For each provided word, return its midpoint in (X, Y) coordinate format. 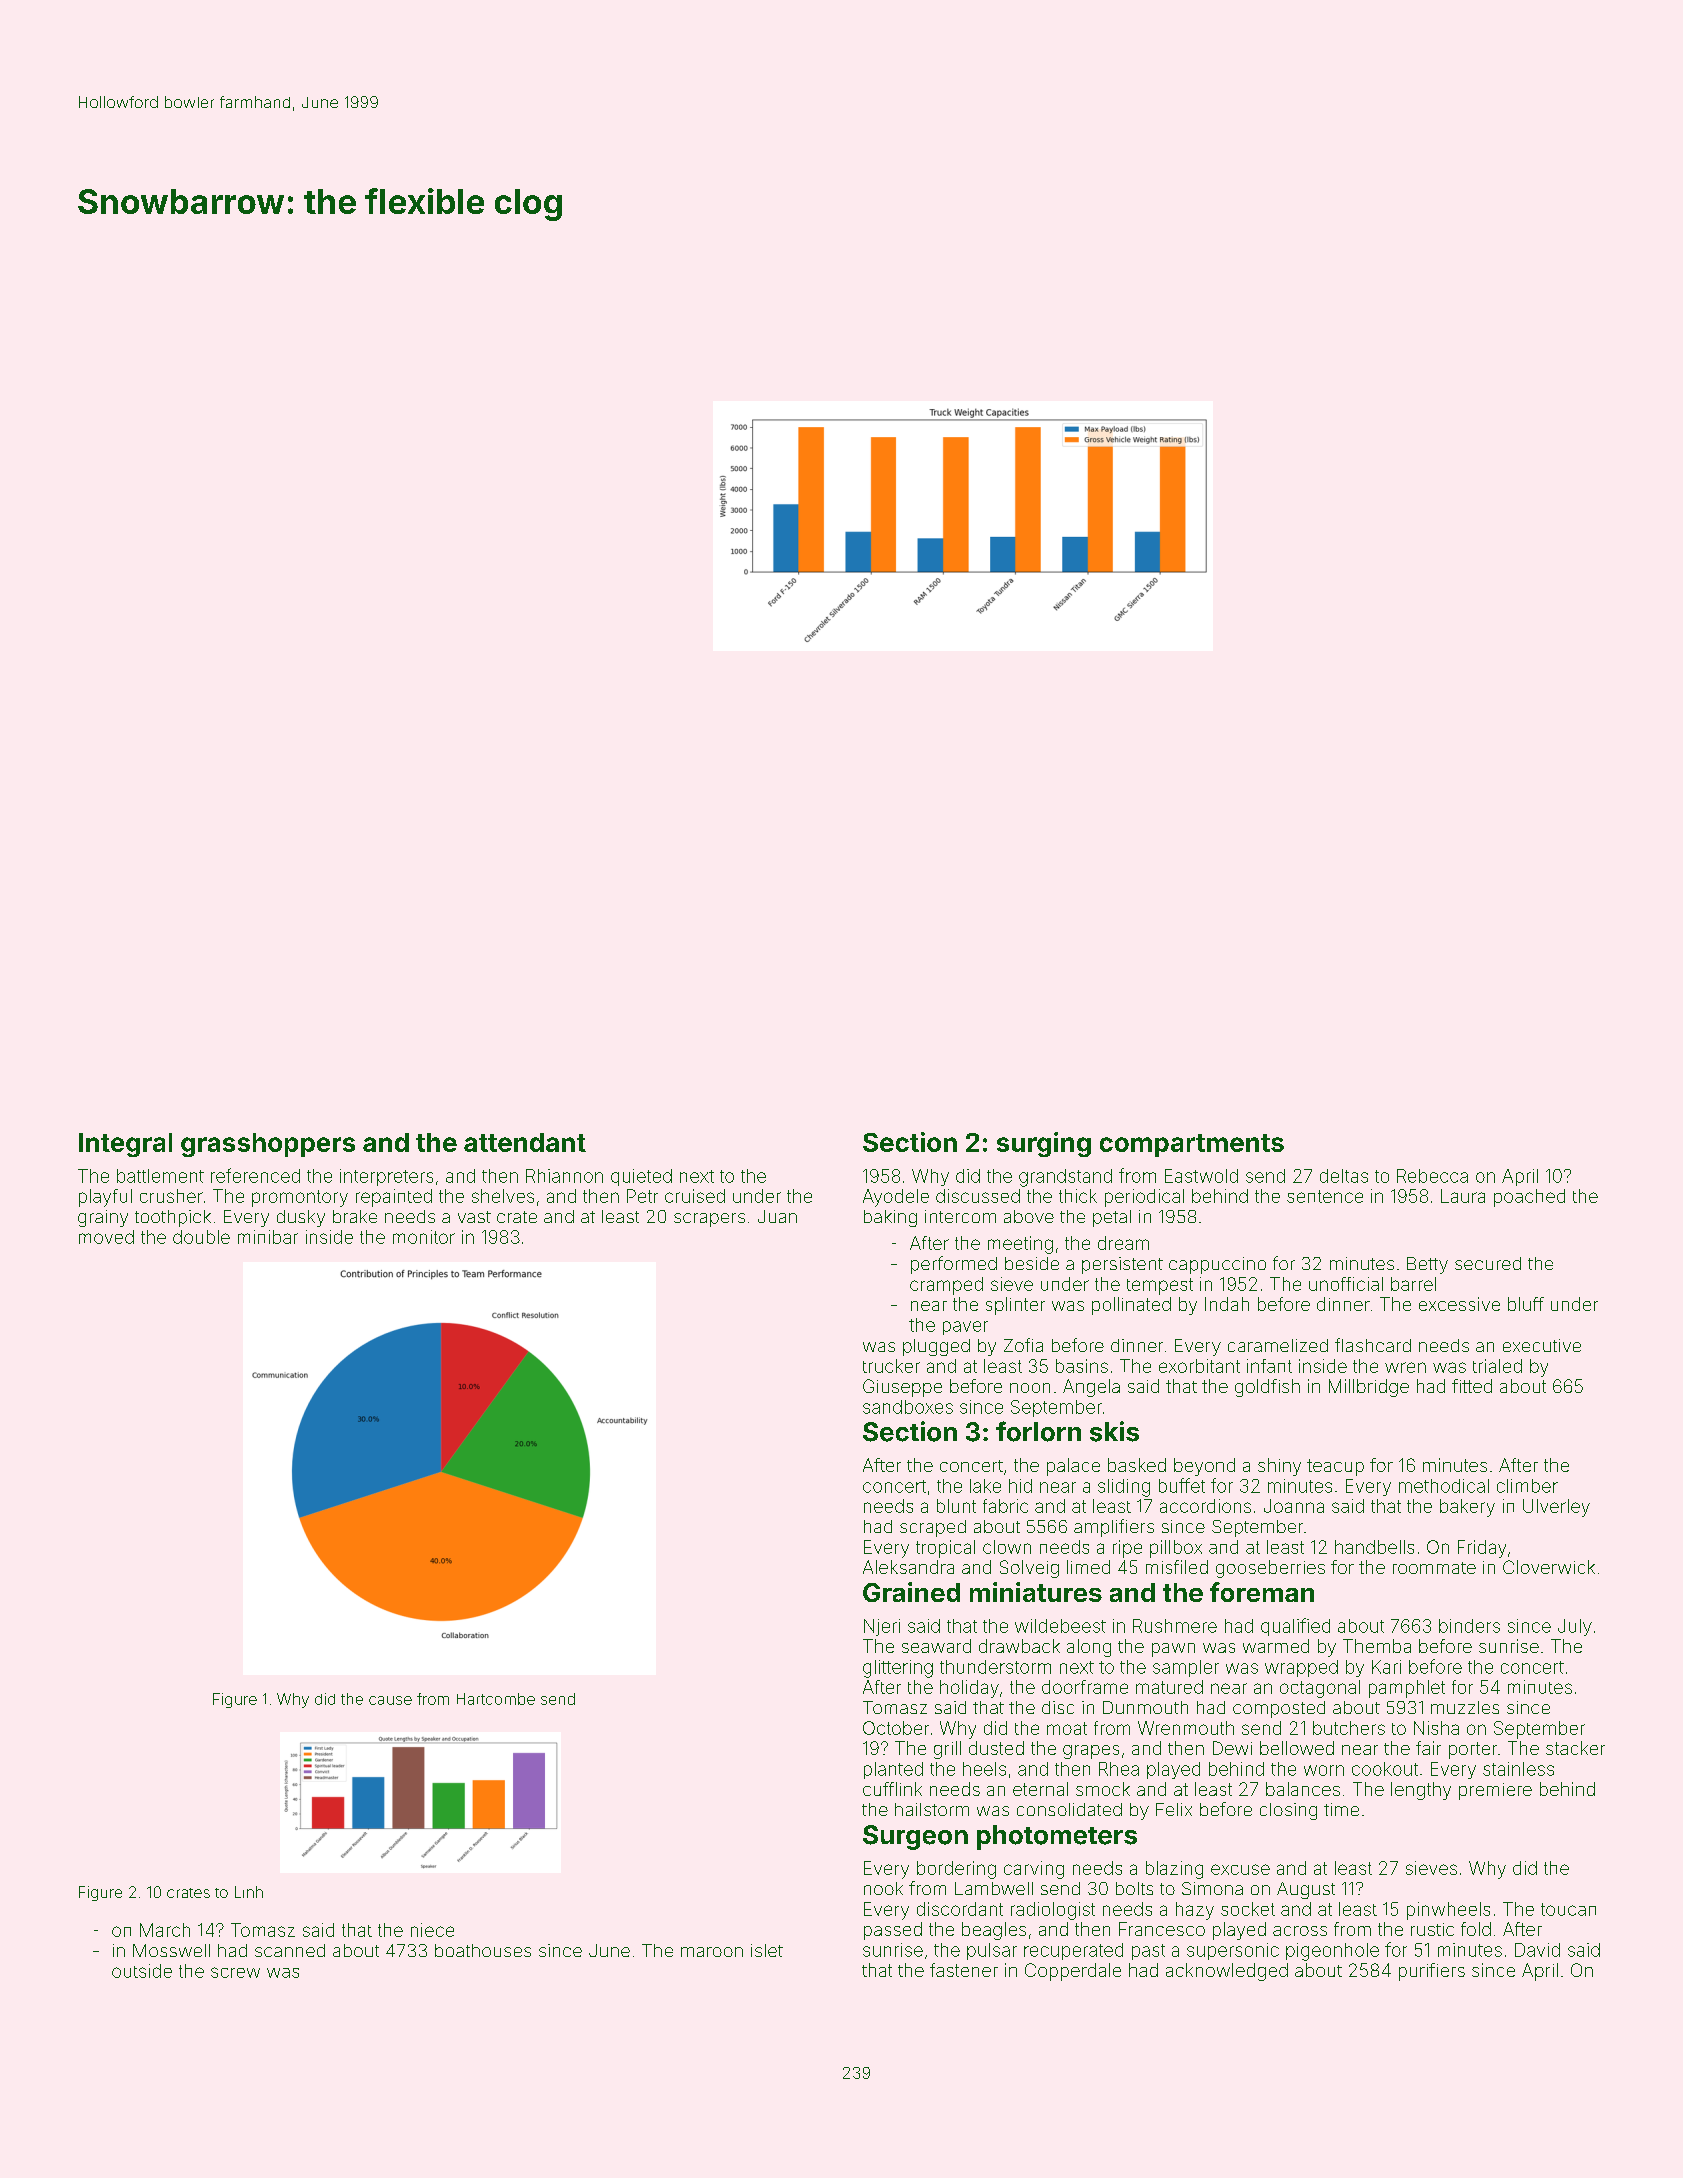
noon (1030, 1388)
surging (1044, 1144)
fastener (964, 1970)
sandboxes (908, 1407)
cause (390, 1700)
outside (142, 1971)
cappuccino (1217, 1265)
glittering (898, 1669)
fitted (1472, 1386)
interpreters (386, 1177)
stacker (1575, 1748)
